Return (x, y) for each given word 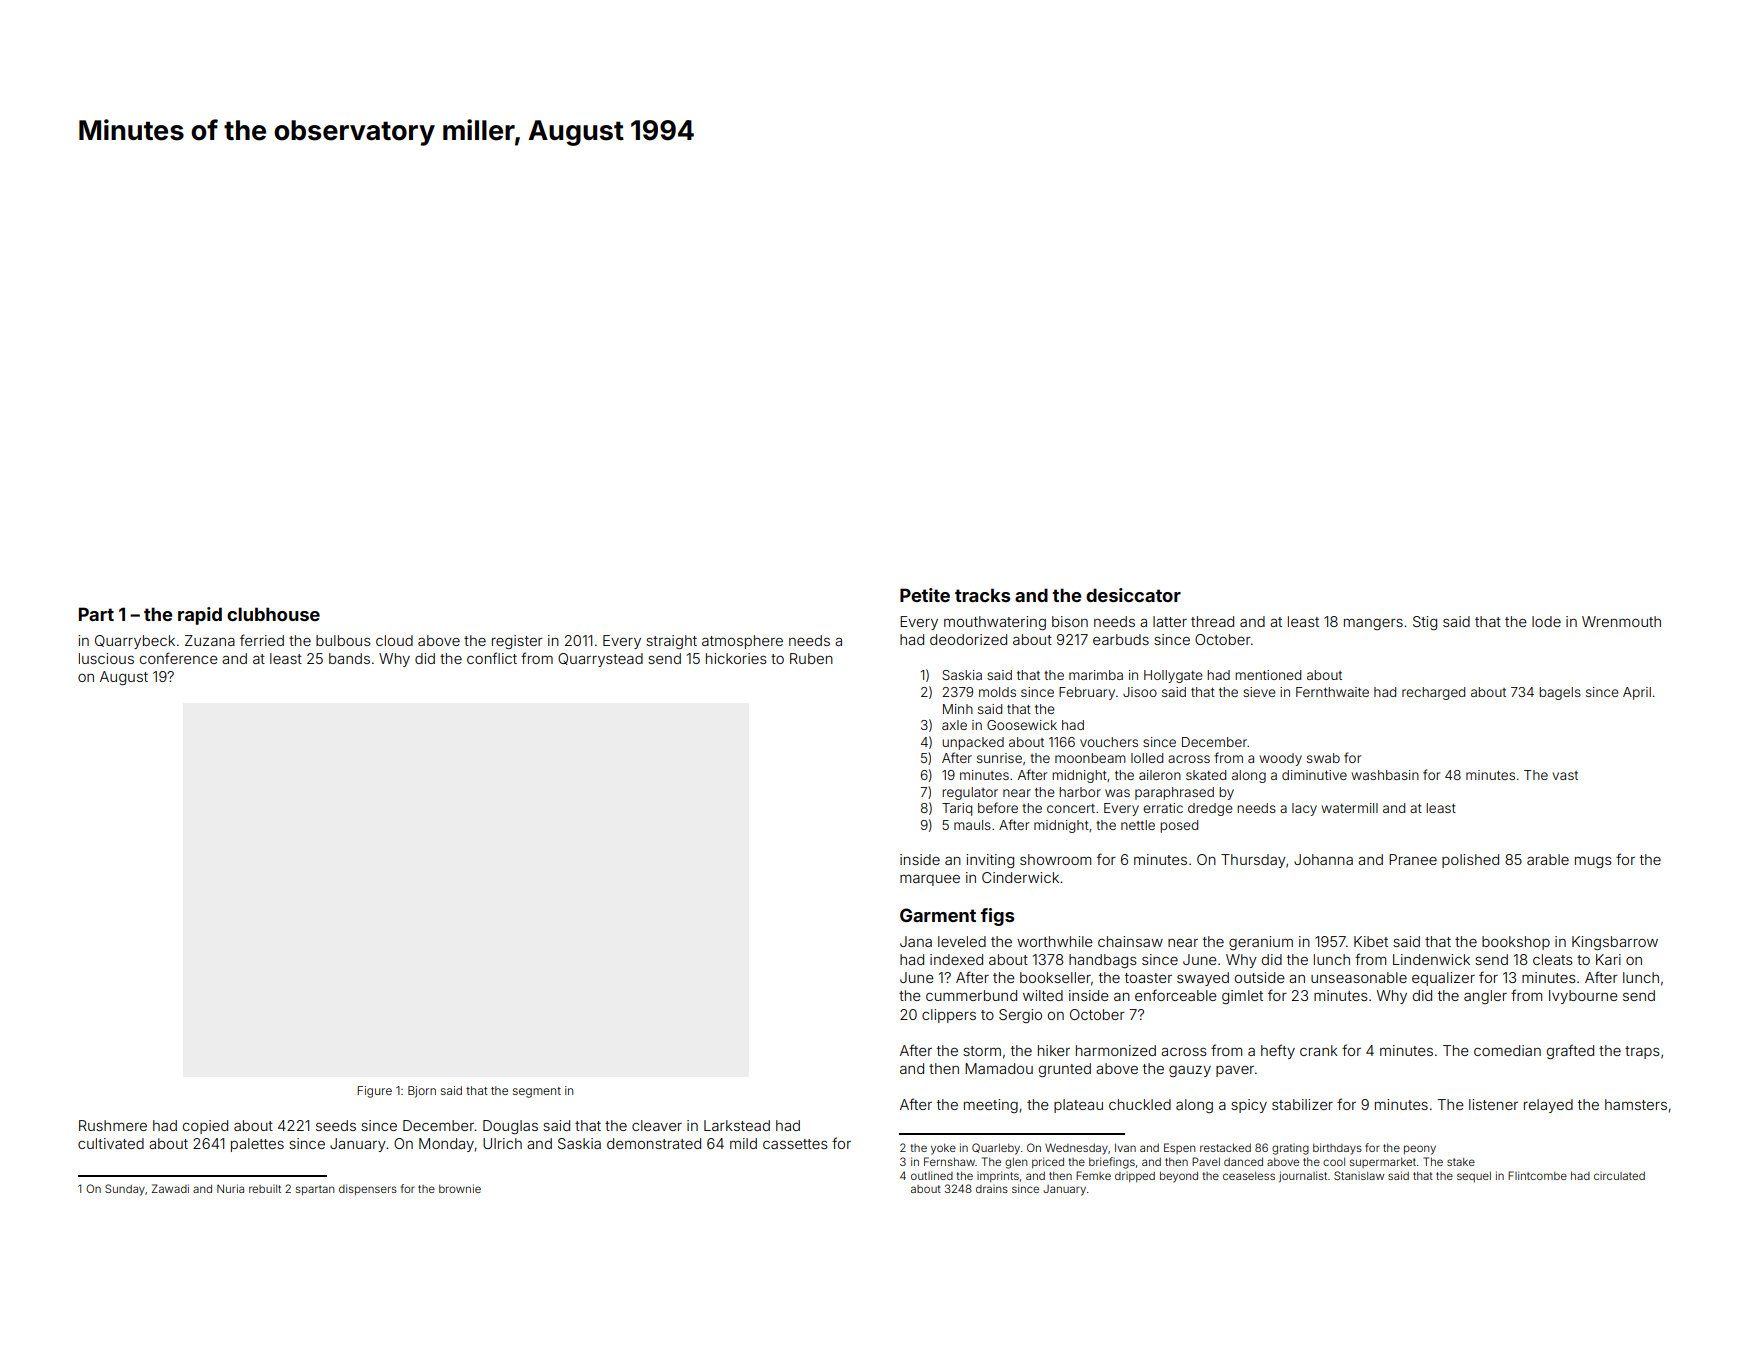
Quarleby (996, 1149)
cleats (1553, 959)
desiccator (1133, 595)
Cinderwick (1020, 877)
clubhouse (273, 614)
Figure (374, 1092)
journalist (1303, 1177)
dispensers (368, 1189)
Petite (925, 595)
